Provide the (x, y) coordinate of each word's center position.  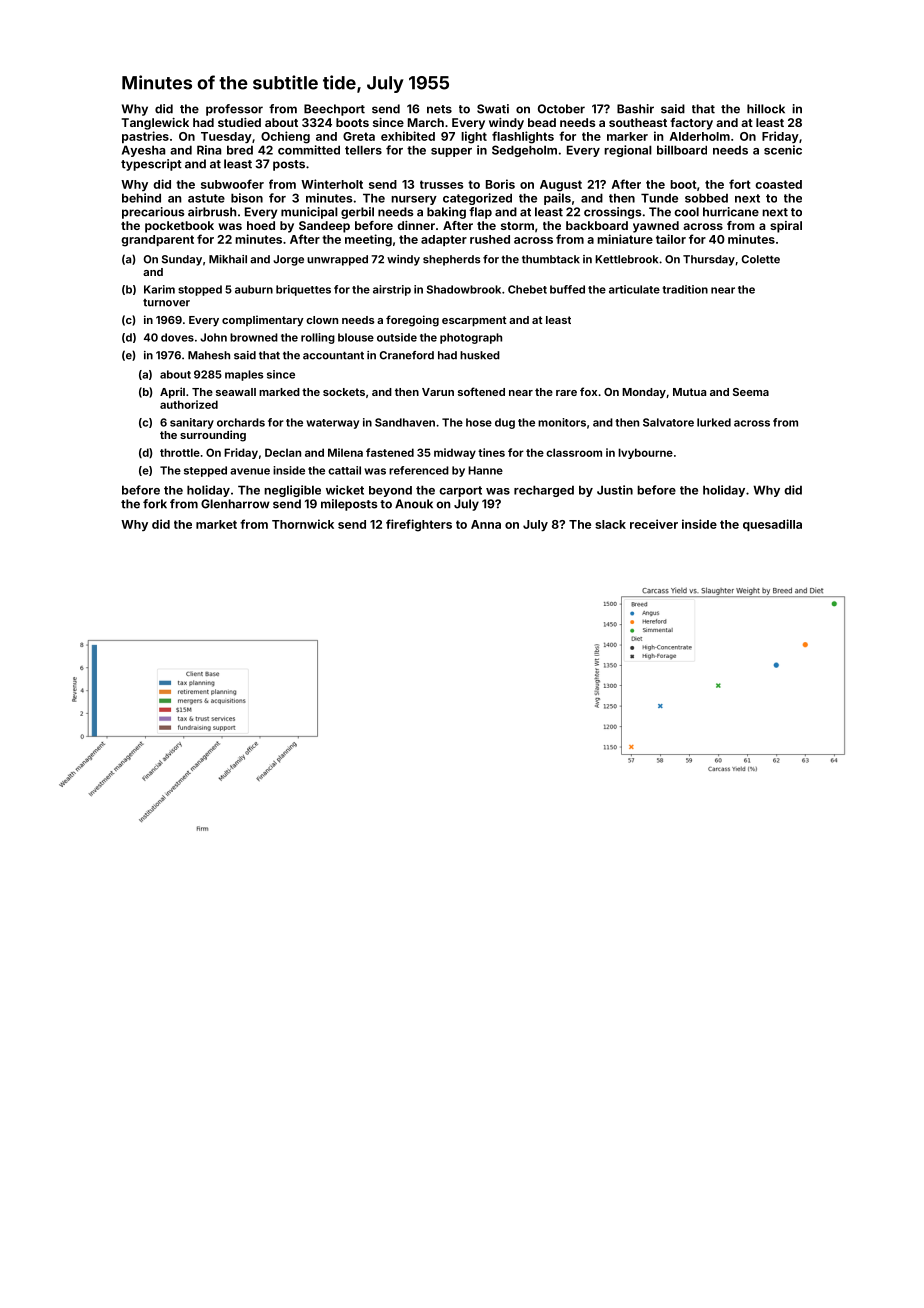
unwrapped (337, 260)
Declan (283, 452)
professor (234, 110)
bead (542, 122)
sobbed (706, 198)
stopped (200, 290)
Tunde (659, 198)
